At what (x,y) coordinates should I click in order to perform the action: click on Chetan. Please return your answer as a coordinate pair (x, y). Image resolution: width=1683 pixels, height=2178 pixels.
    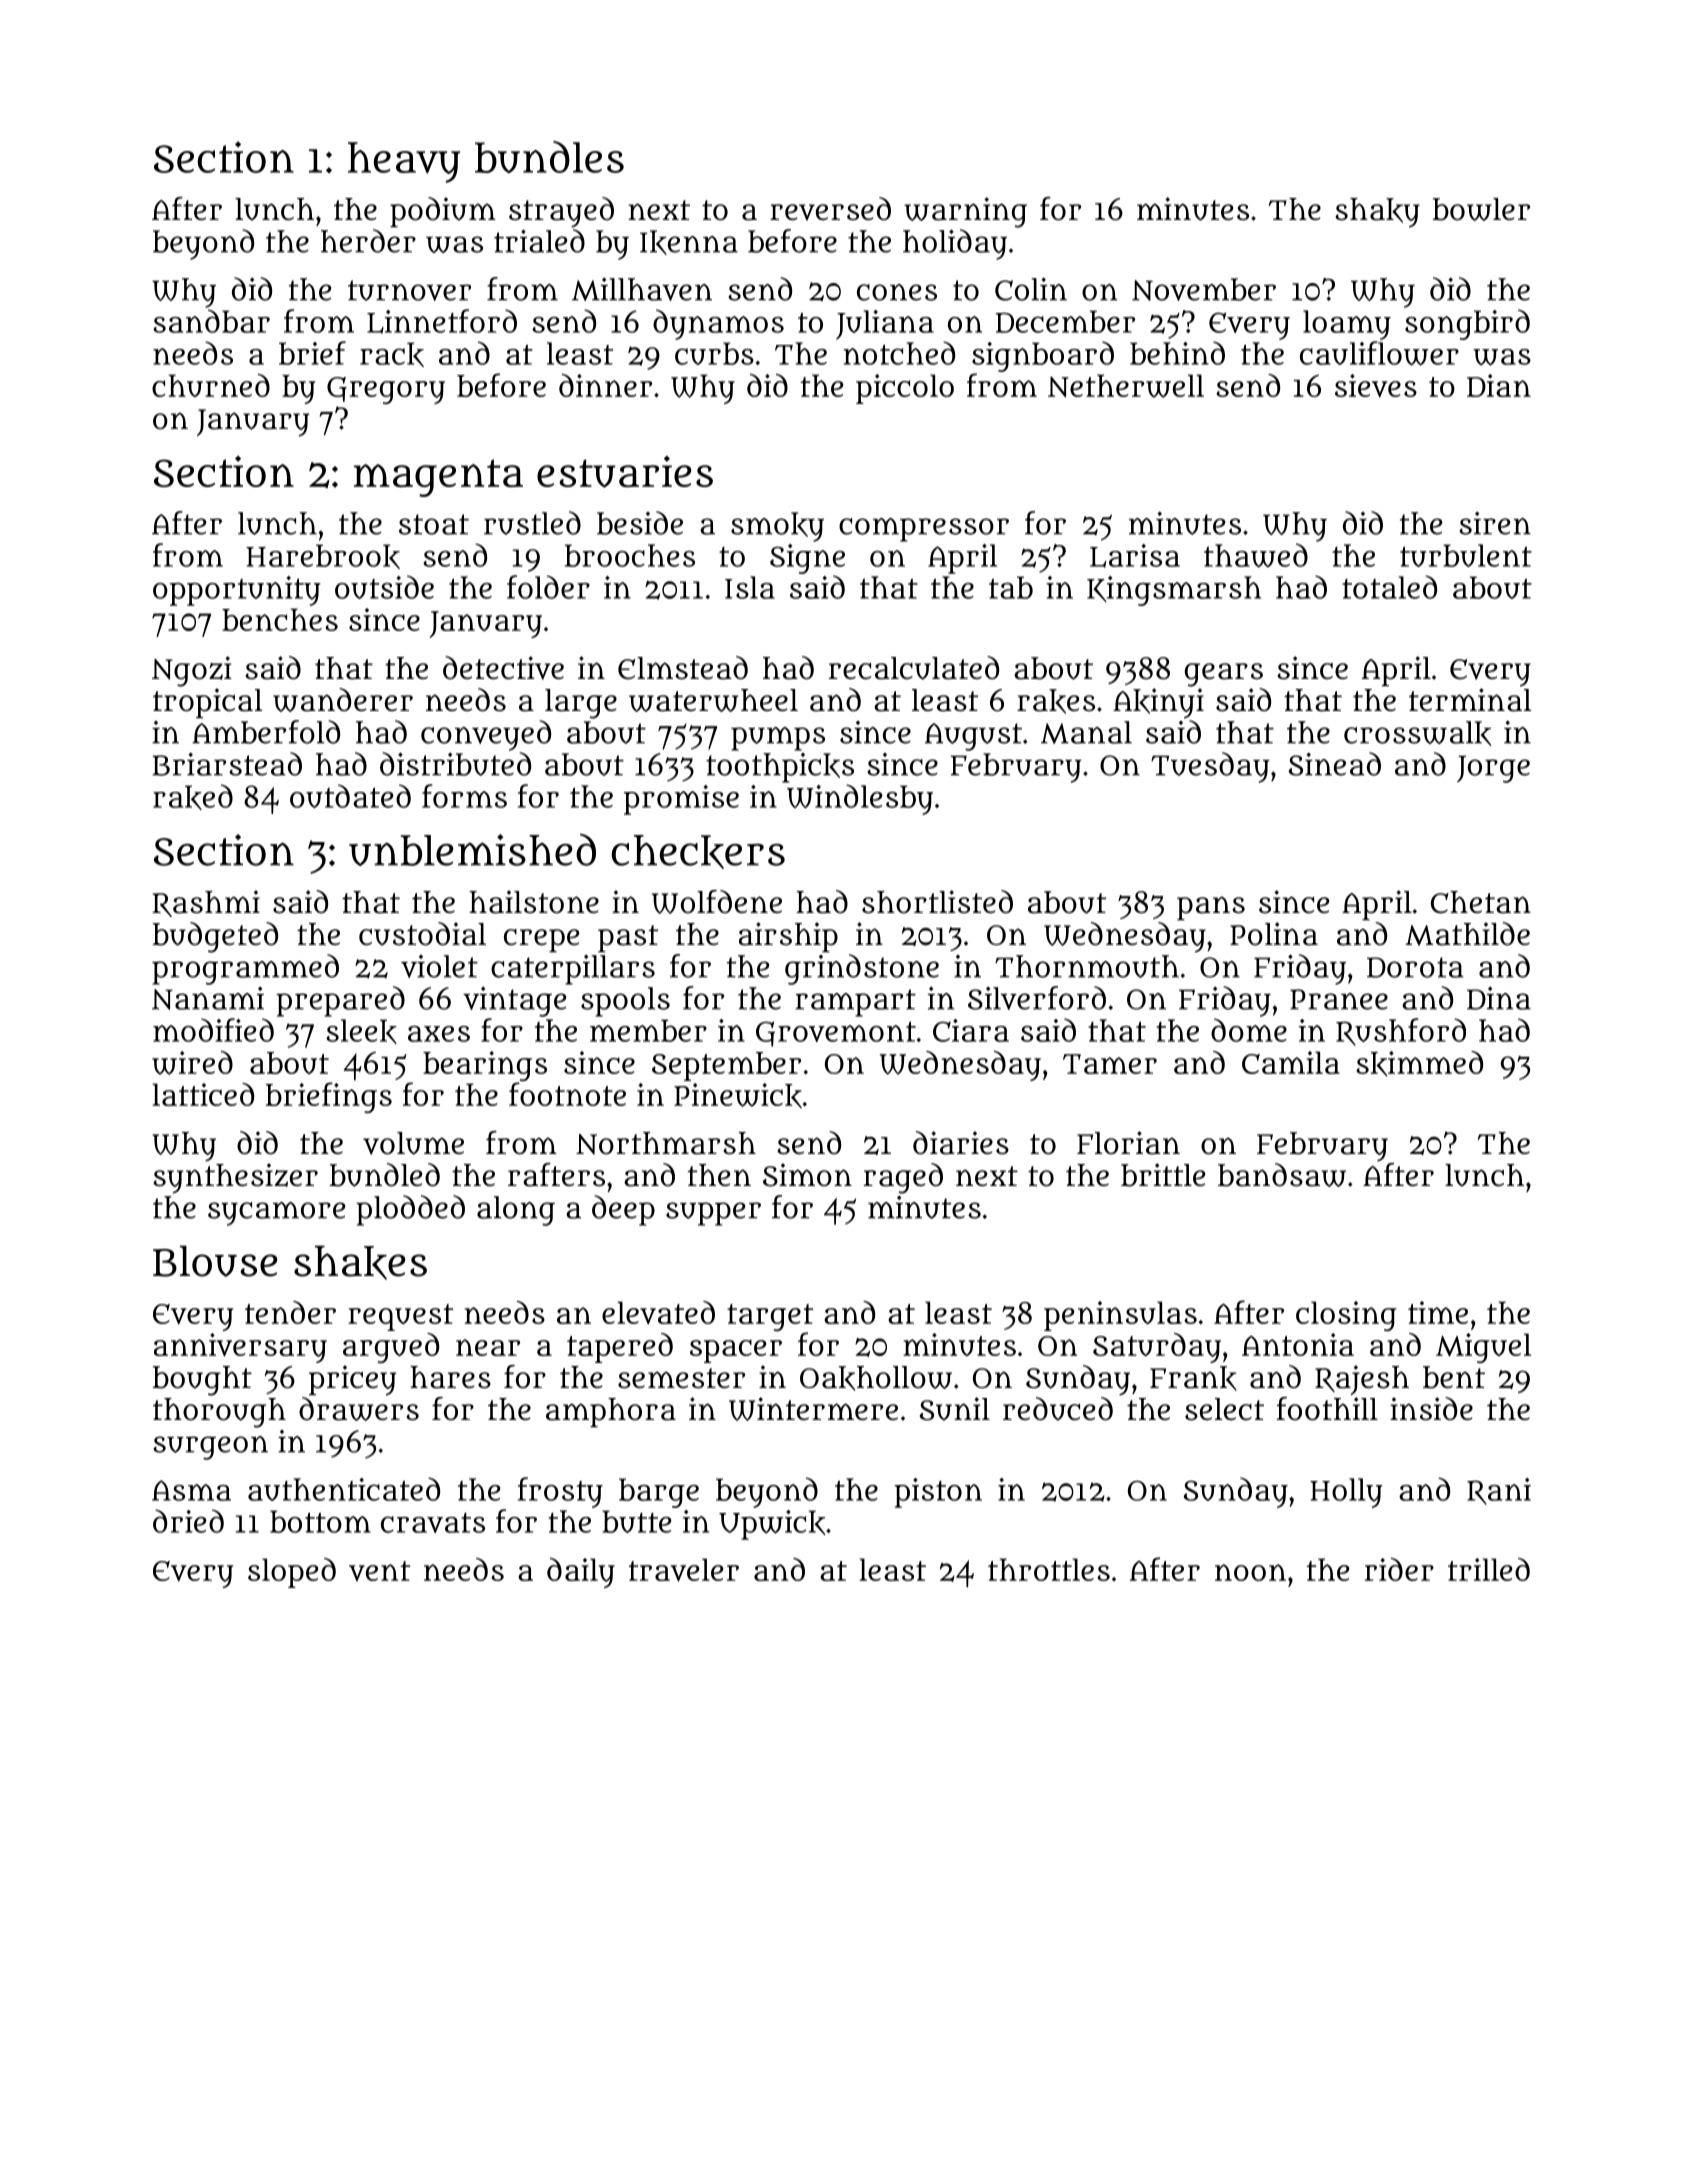
    Looking at the image, I should click on (1481, 902).
